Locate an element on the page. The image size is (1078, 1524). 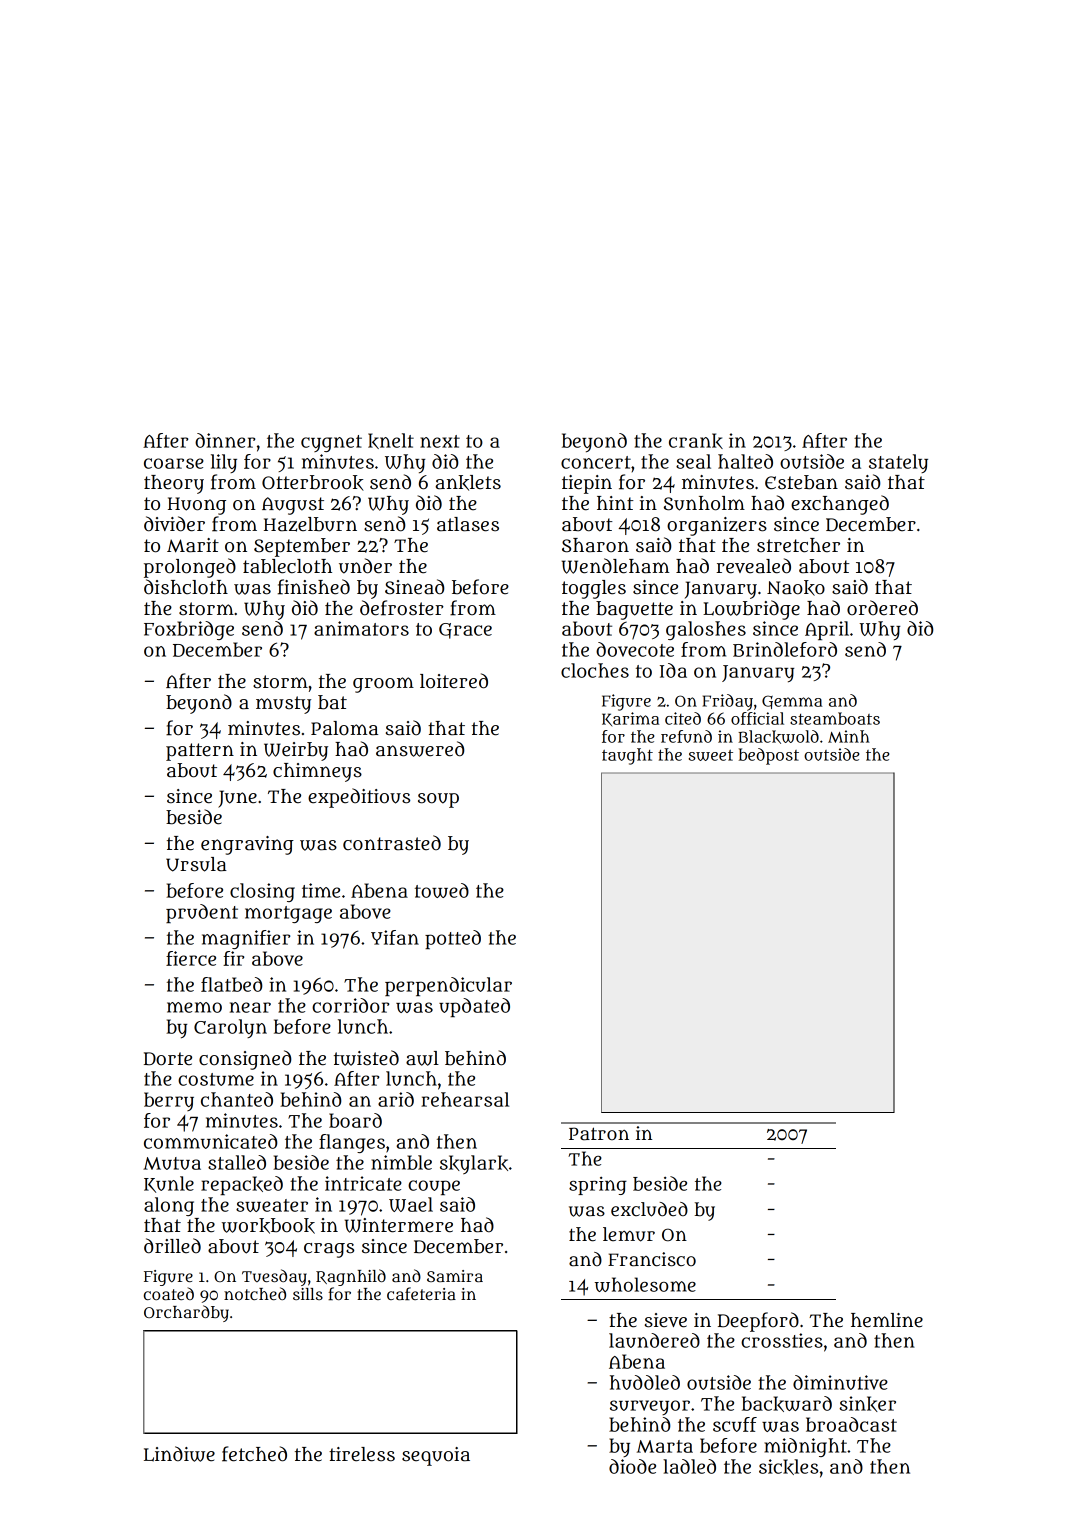
taught is located at coordinates (627, 756).
